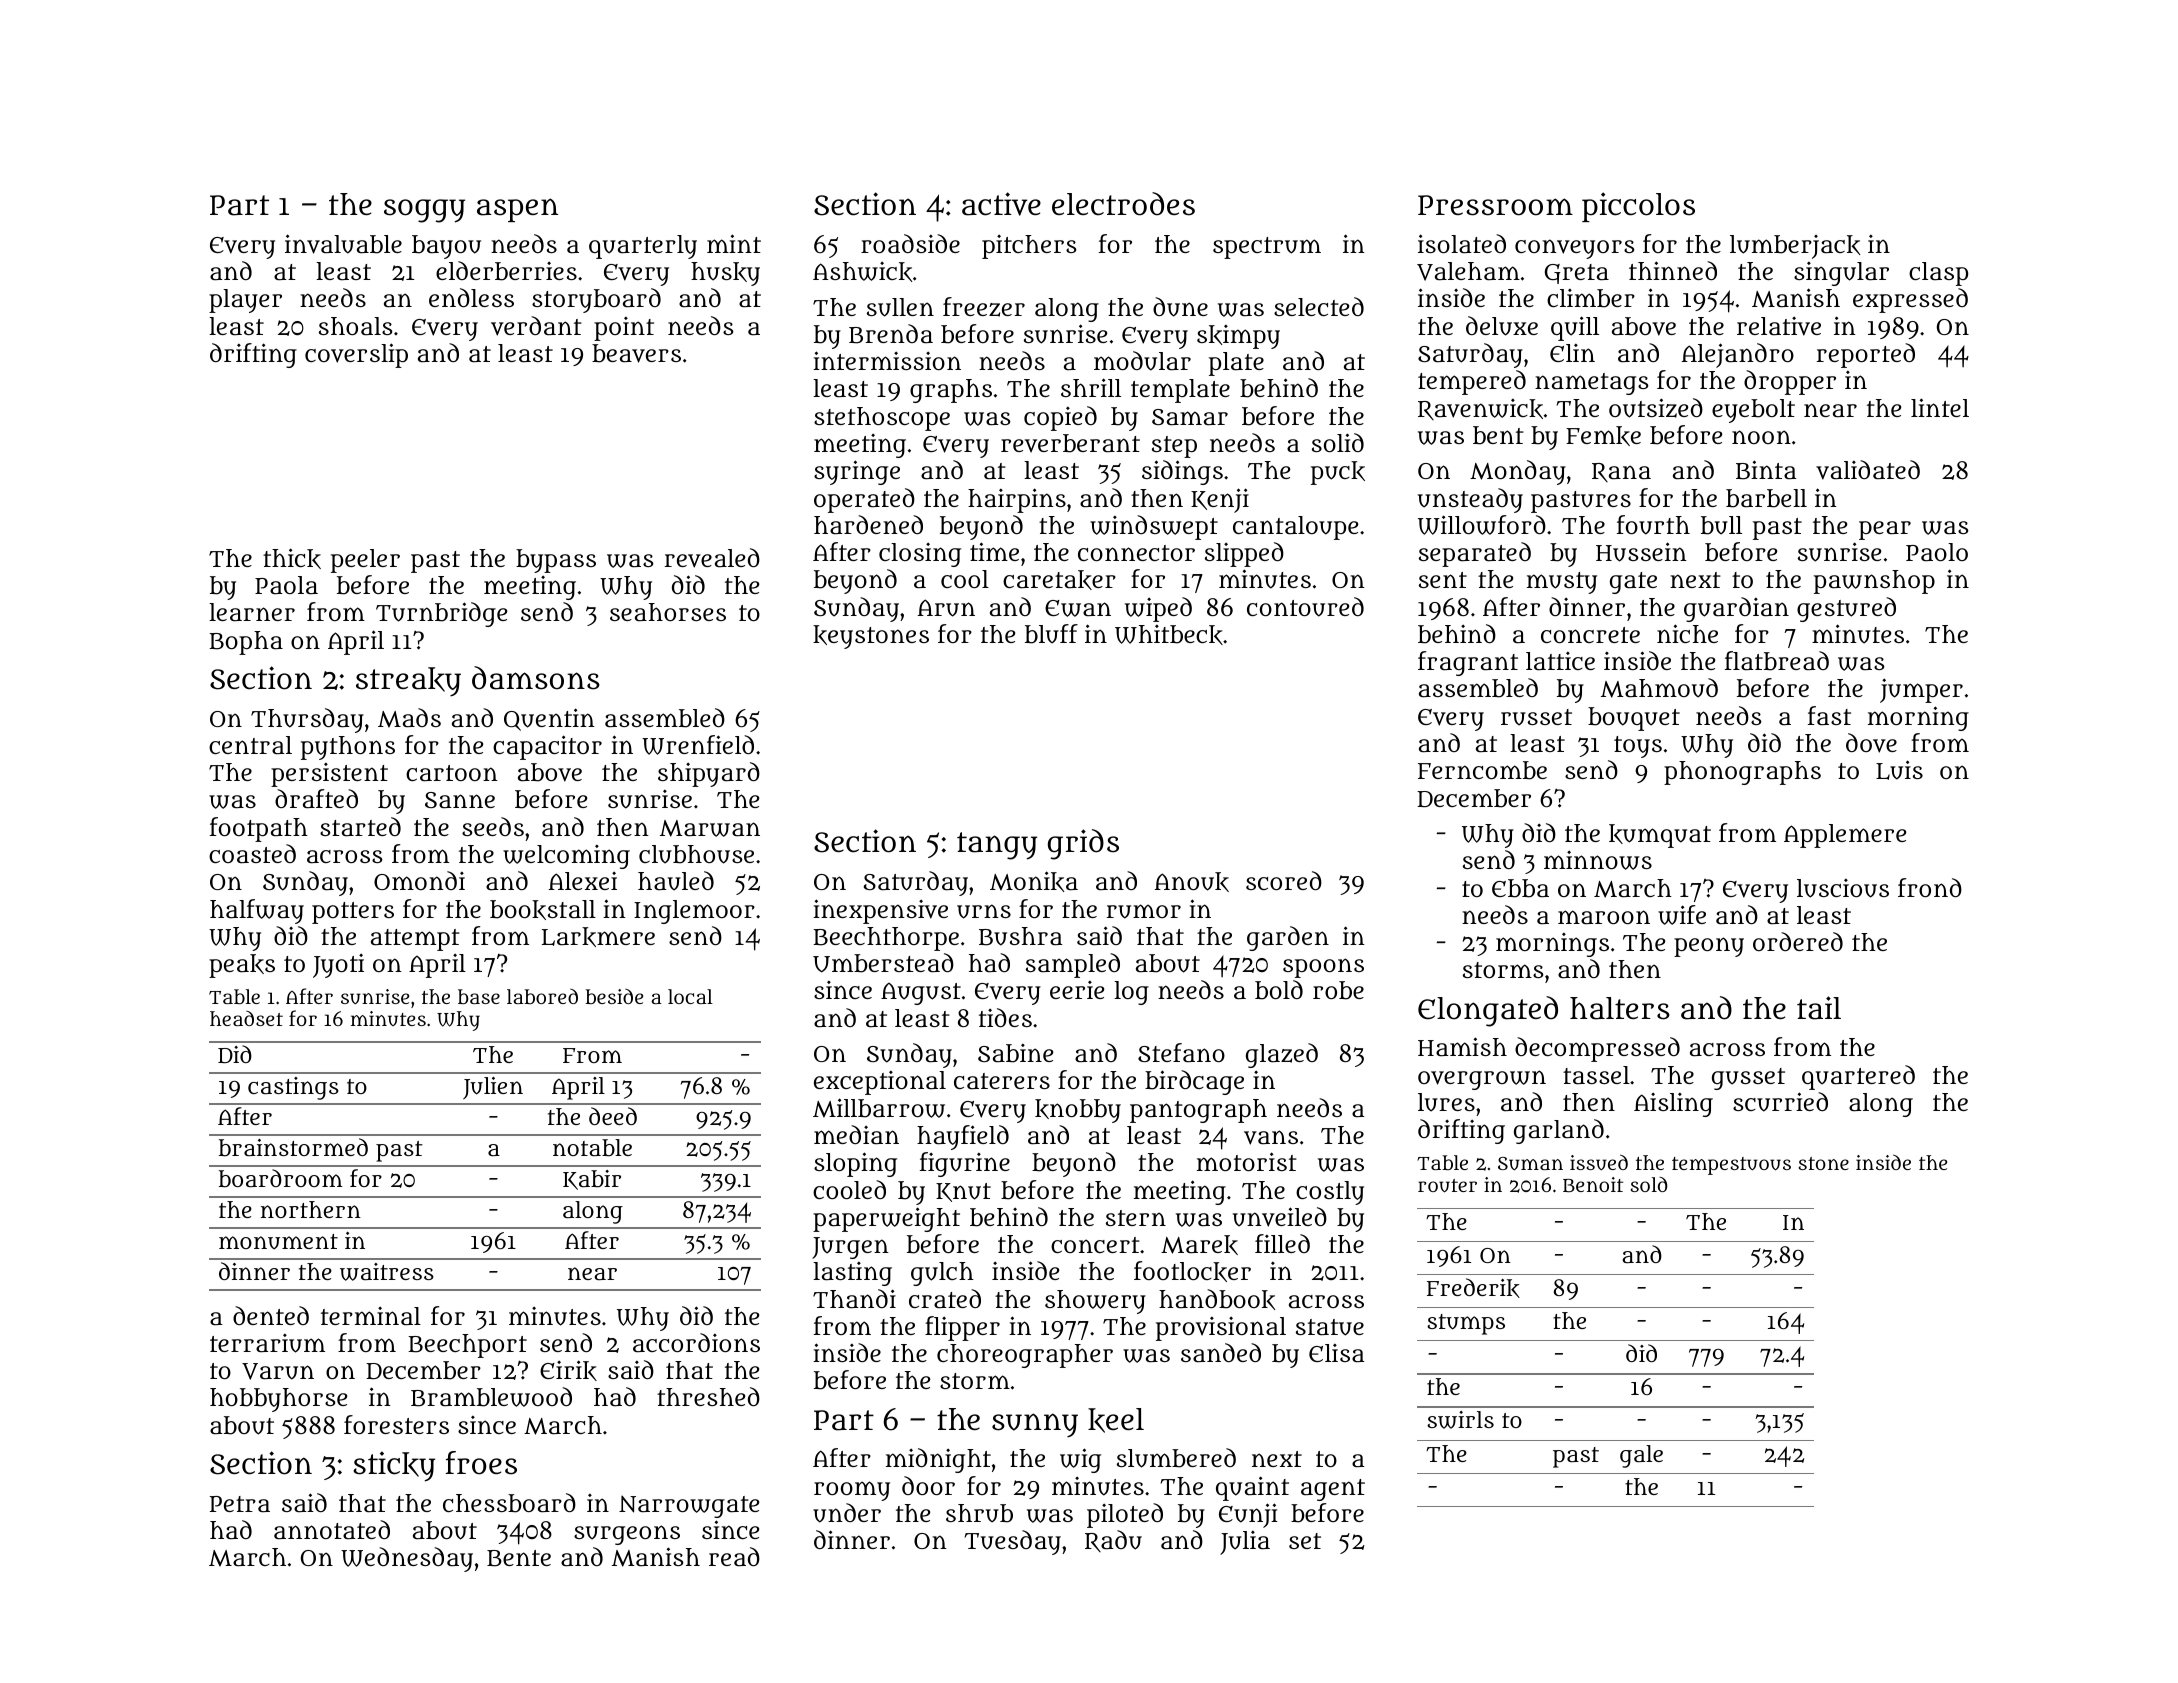 This image has height=1683, width=2178. What do you see at coordinates (471, 297) in the image?
I see `endless` at bounding box center [471, 297].
